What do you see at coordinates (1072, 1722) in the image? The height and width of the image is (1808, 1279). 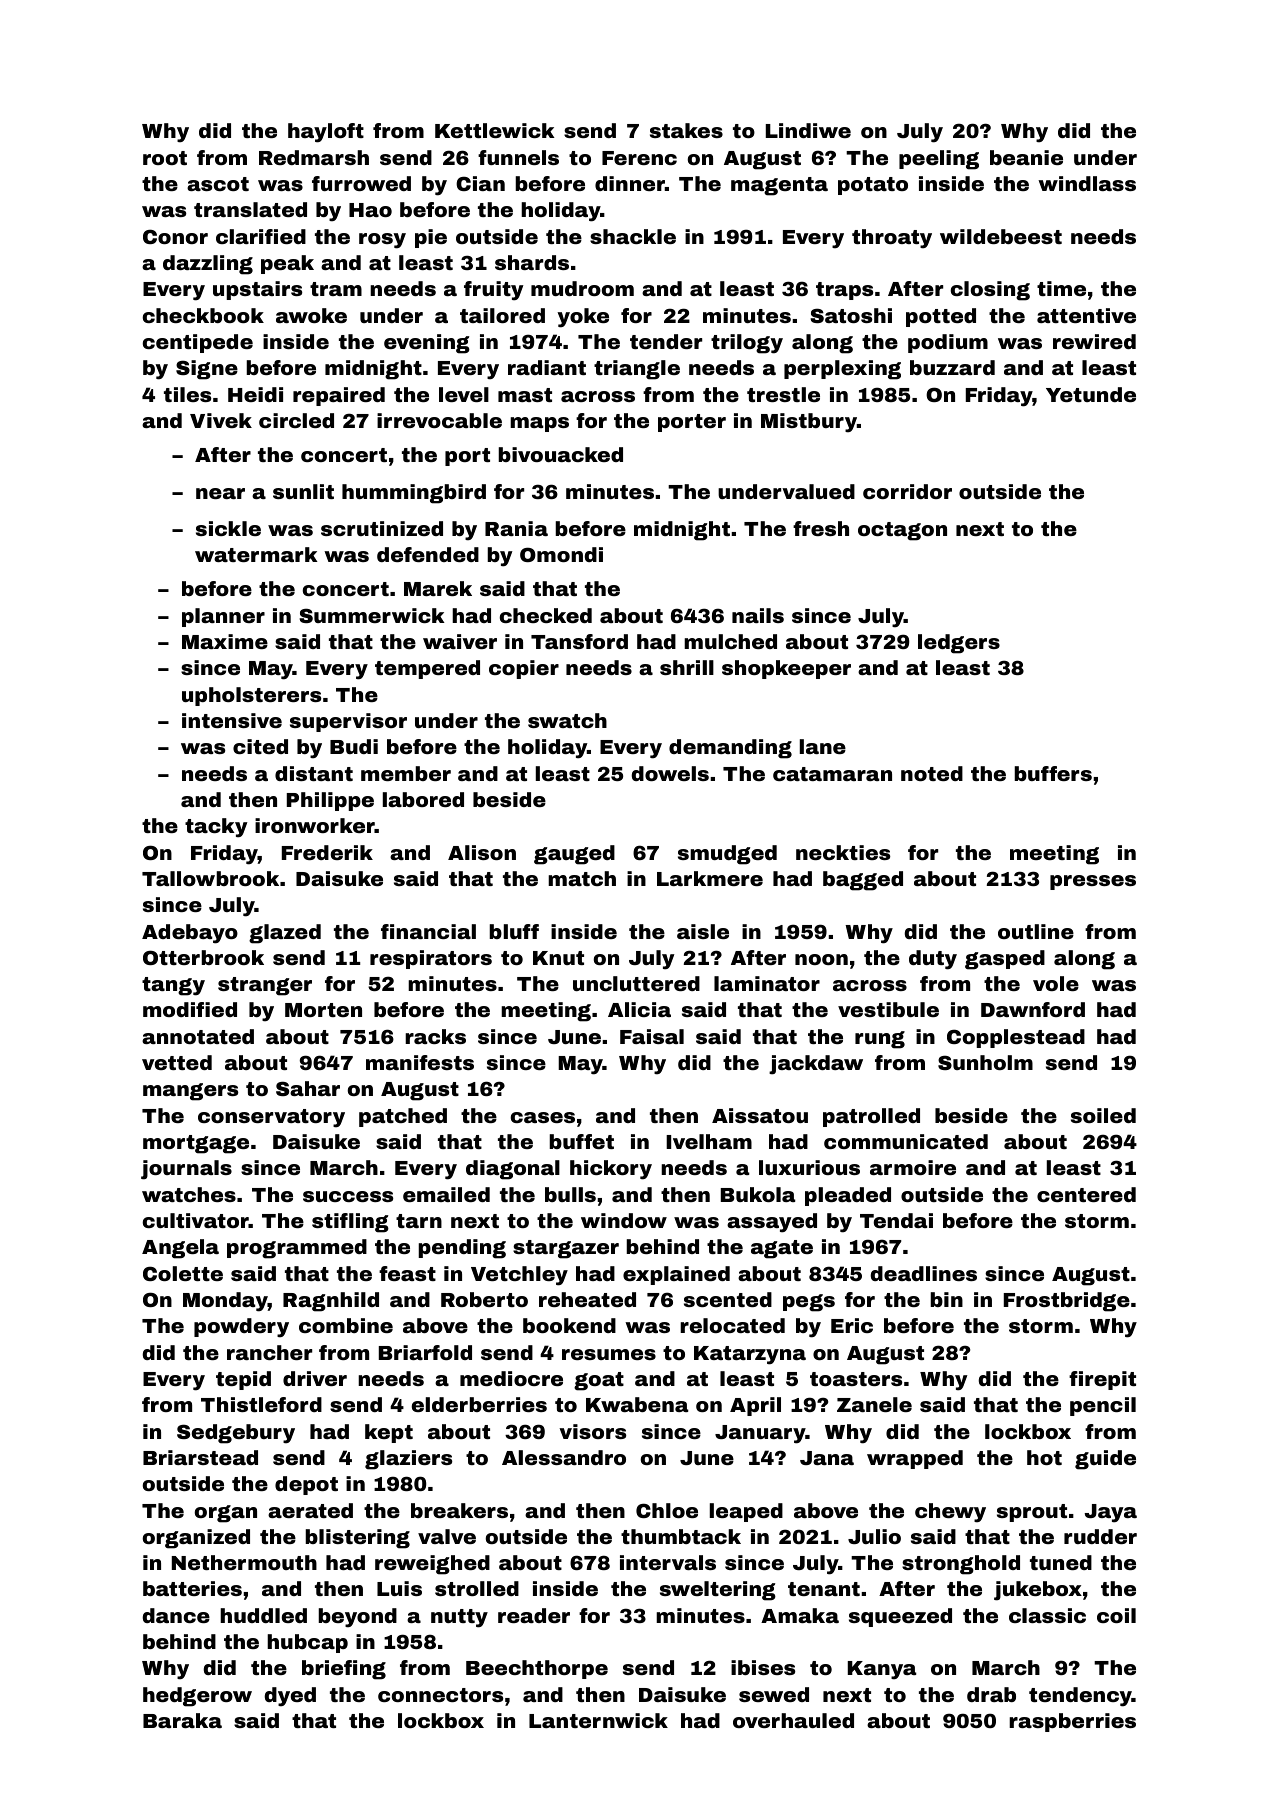 I see `raspberries` at bounding box center [1072, 1722].
